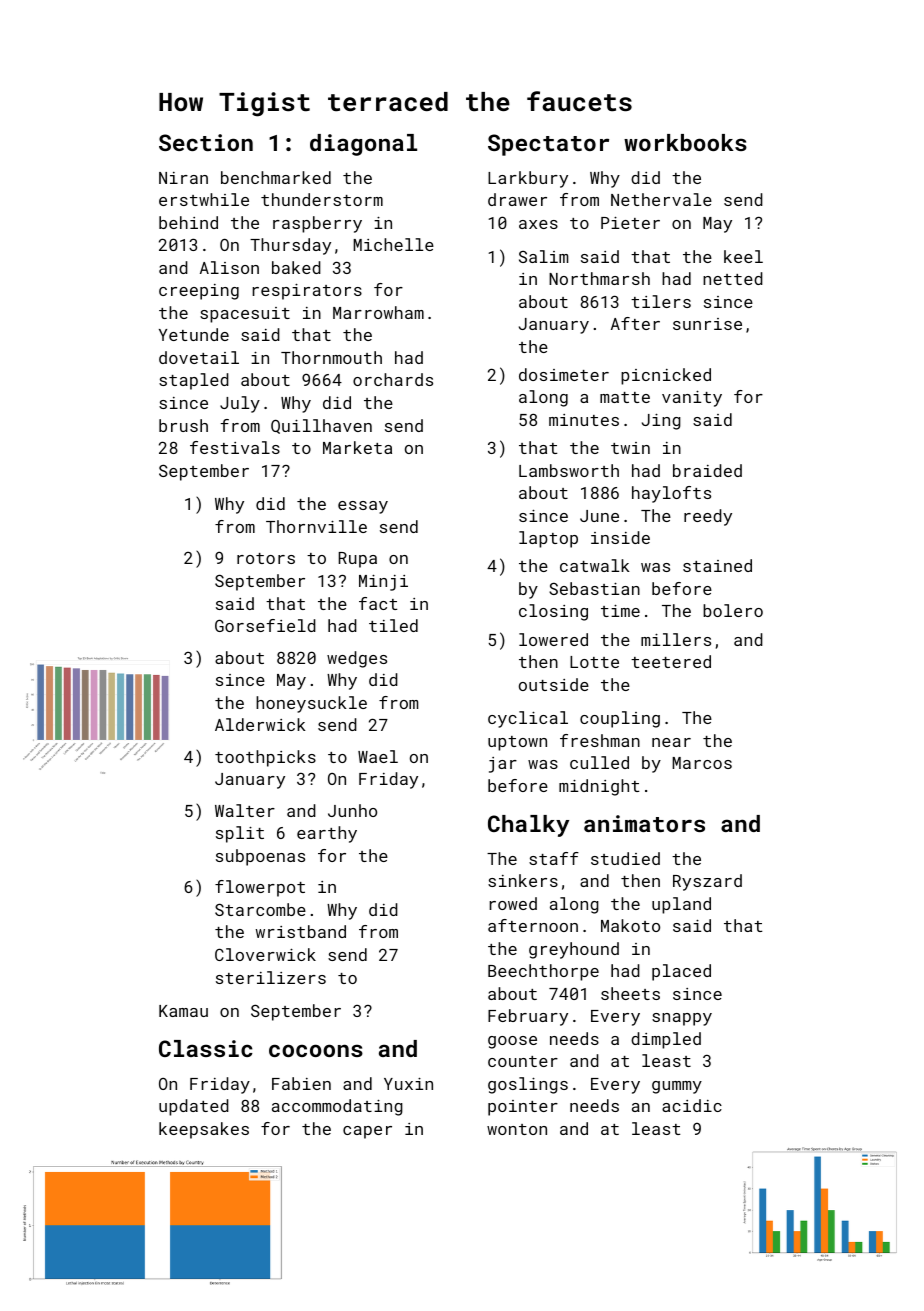 The width and height of the page is (924, 1311). Describe the element at coordinates (316, 1050) in the page. I see `cocoons` at that location.
